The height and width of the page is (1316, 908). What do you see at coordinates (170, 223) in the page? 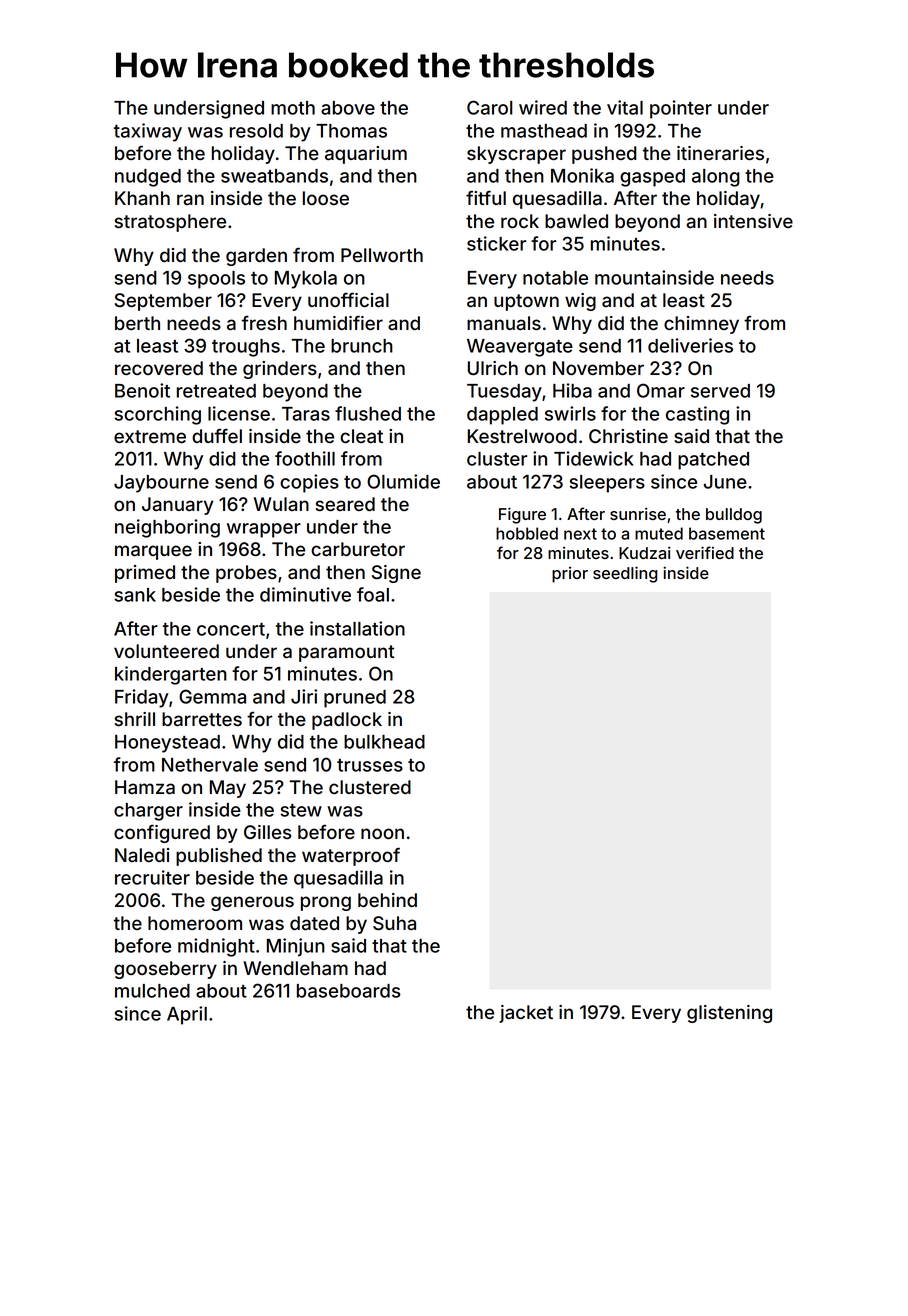
I see `stratosphere` at bounding box center [170, 223].
